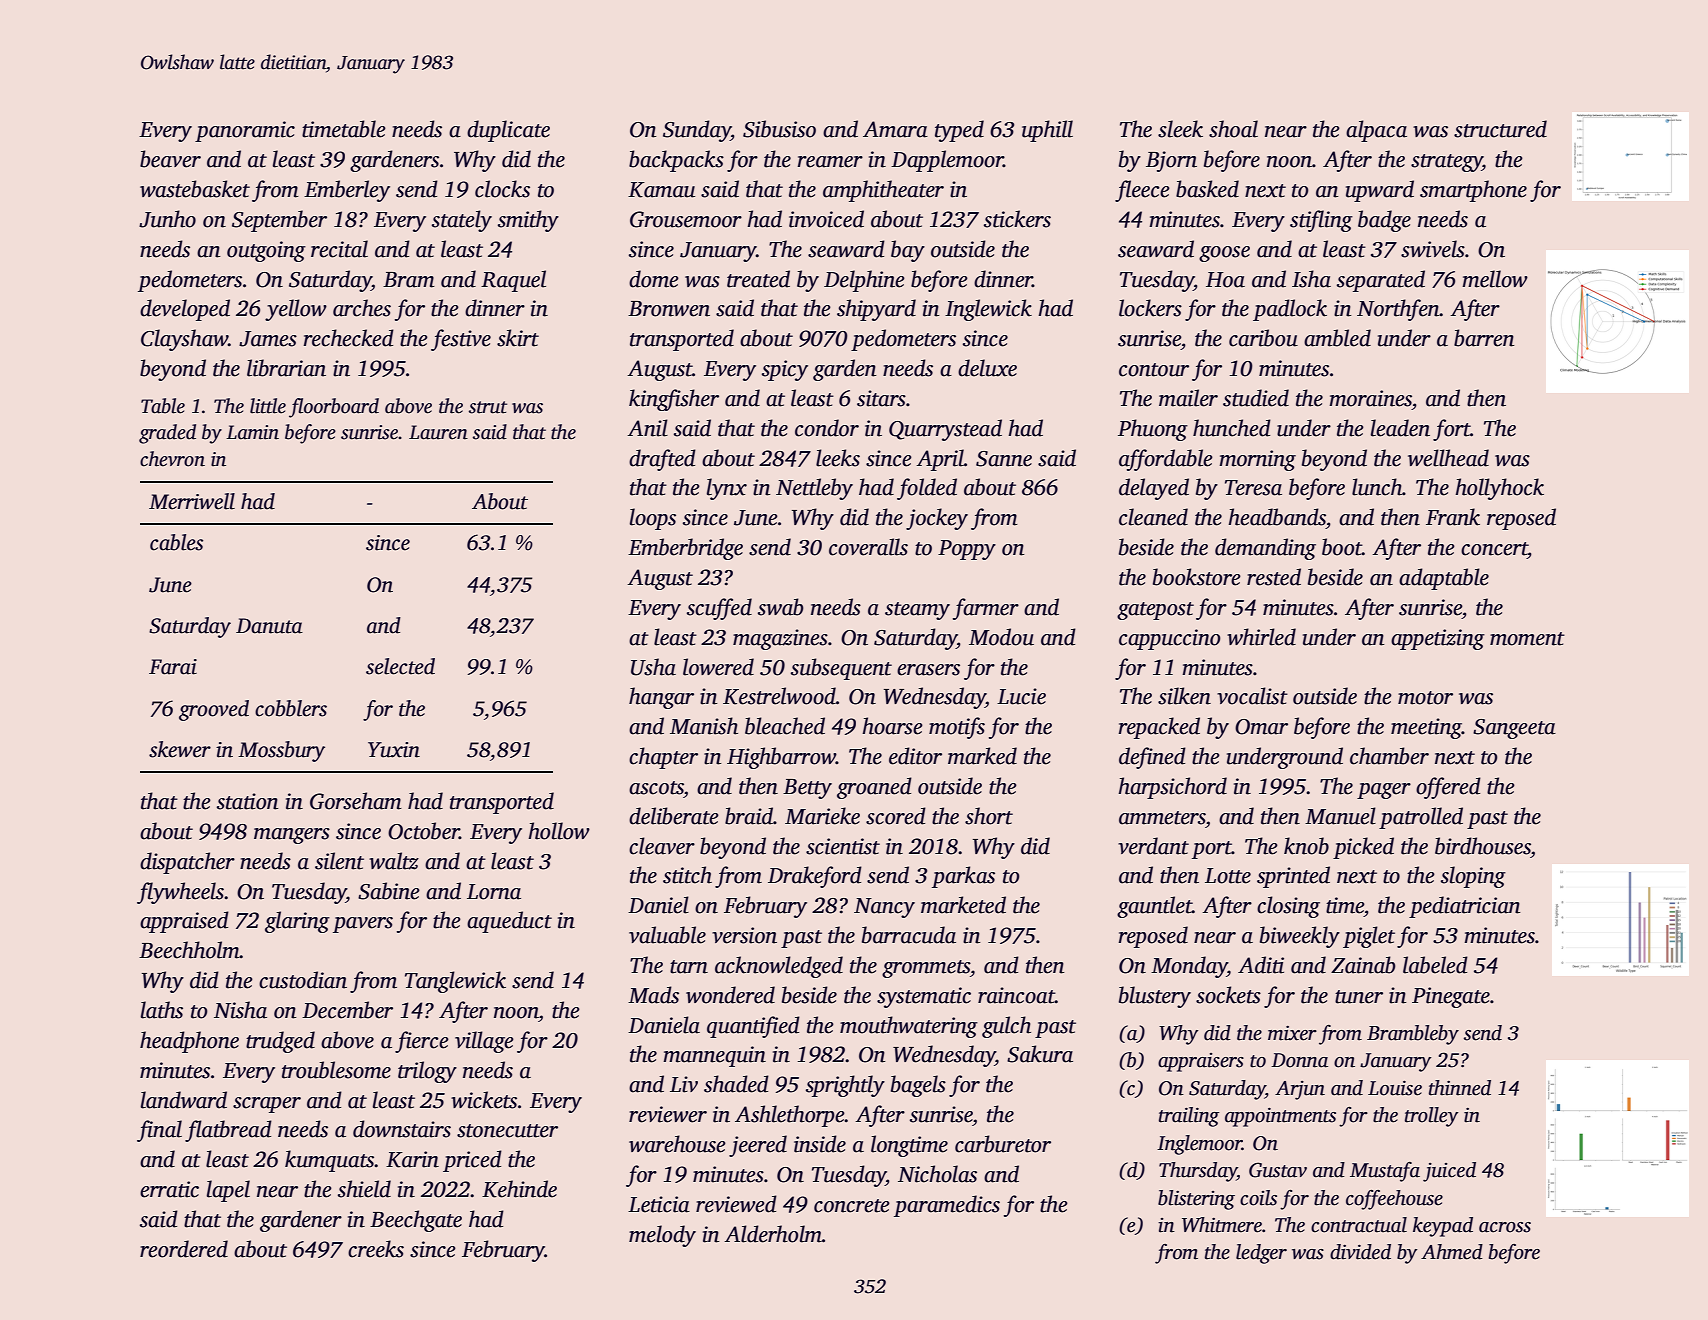  What do you see at coordinates (841, 669) in the document?
I see `subsequent` at bounding box center [841, 669].
